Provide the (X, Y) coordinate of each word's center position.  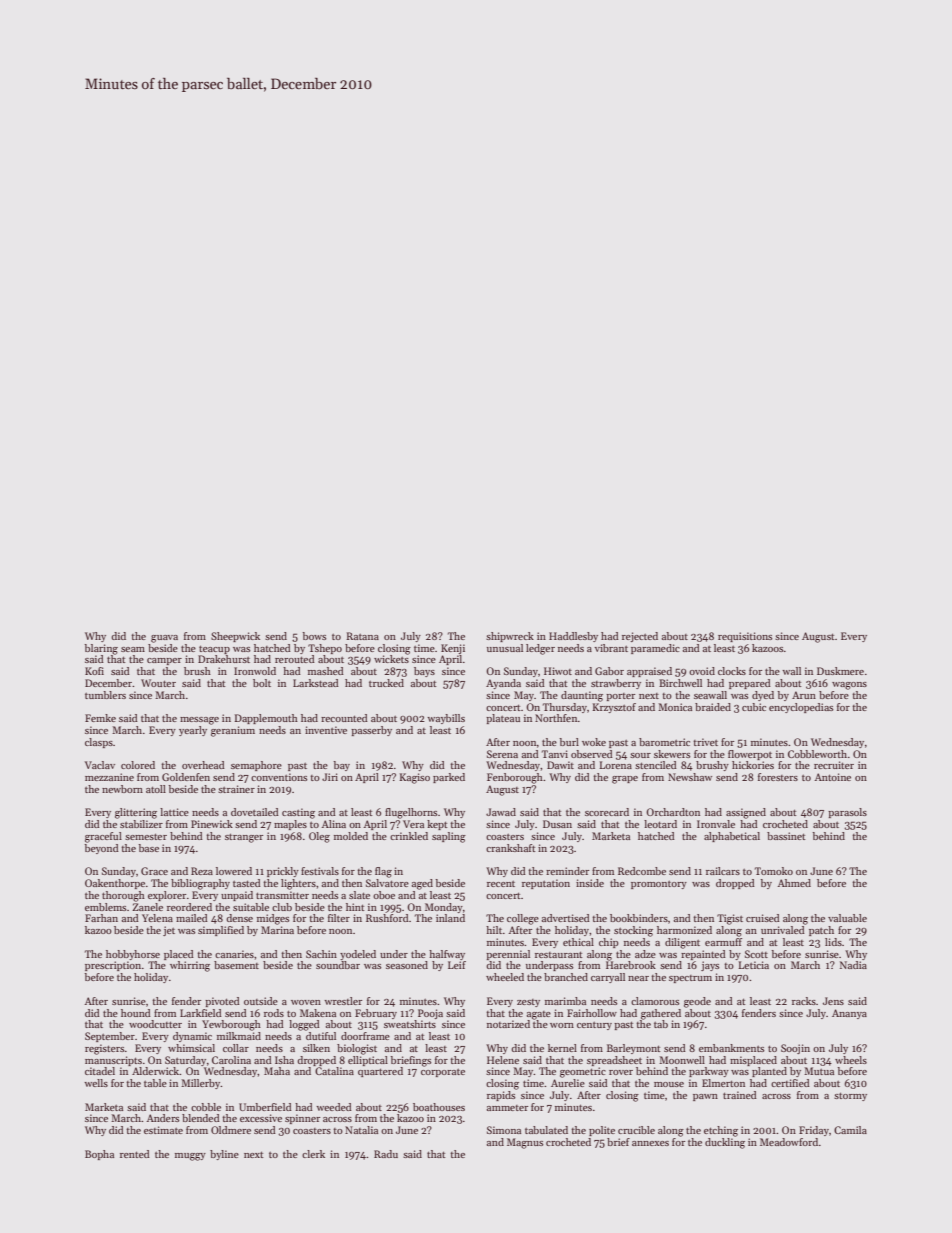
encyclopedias (801, 708)
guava (164, 639)
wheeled (505, 977)
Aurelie (568, 1083)
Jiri (330, 777)
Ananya (849, 1014)
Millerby (201, 1084)
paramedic (655, 649)
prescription (113, 966)
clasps (99, 743)
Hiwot (558, 671)
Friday (814, 1131)
